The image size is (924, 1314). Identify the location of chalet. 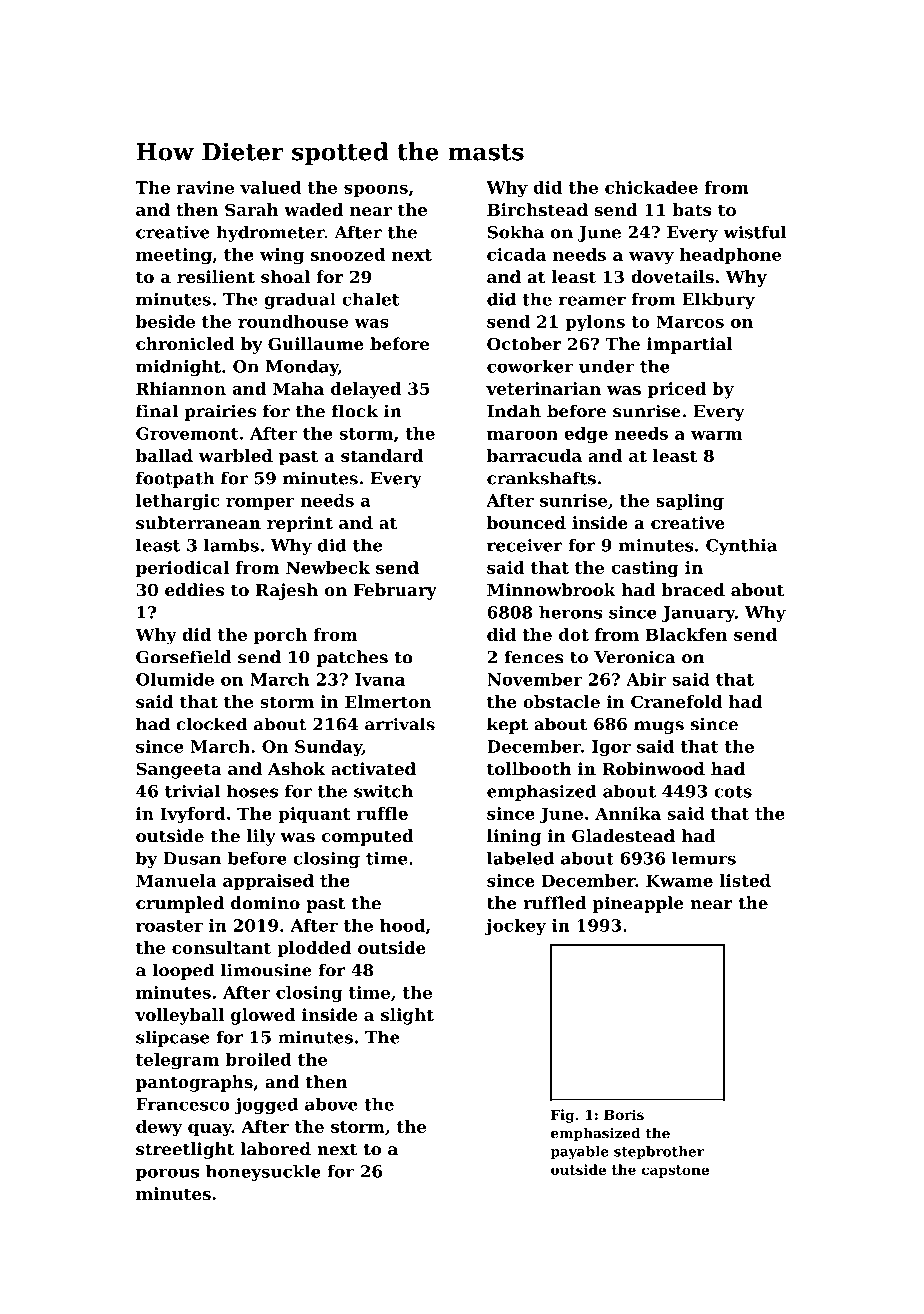
(371, 299).
